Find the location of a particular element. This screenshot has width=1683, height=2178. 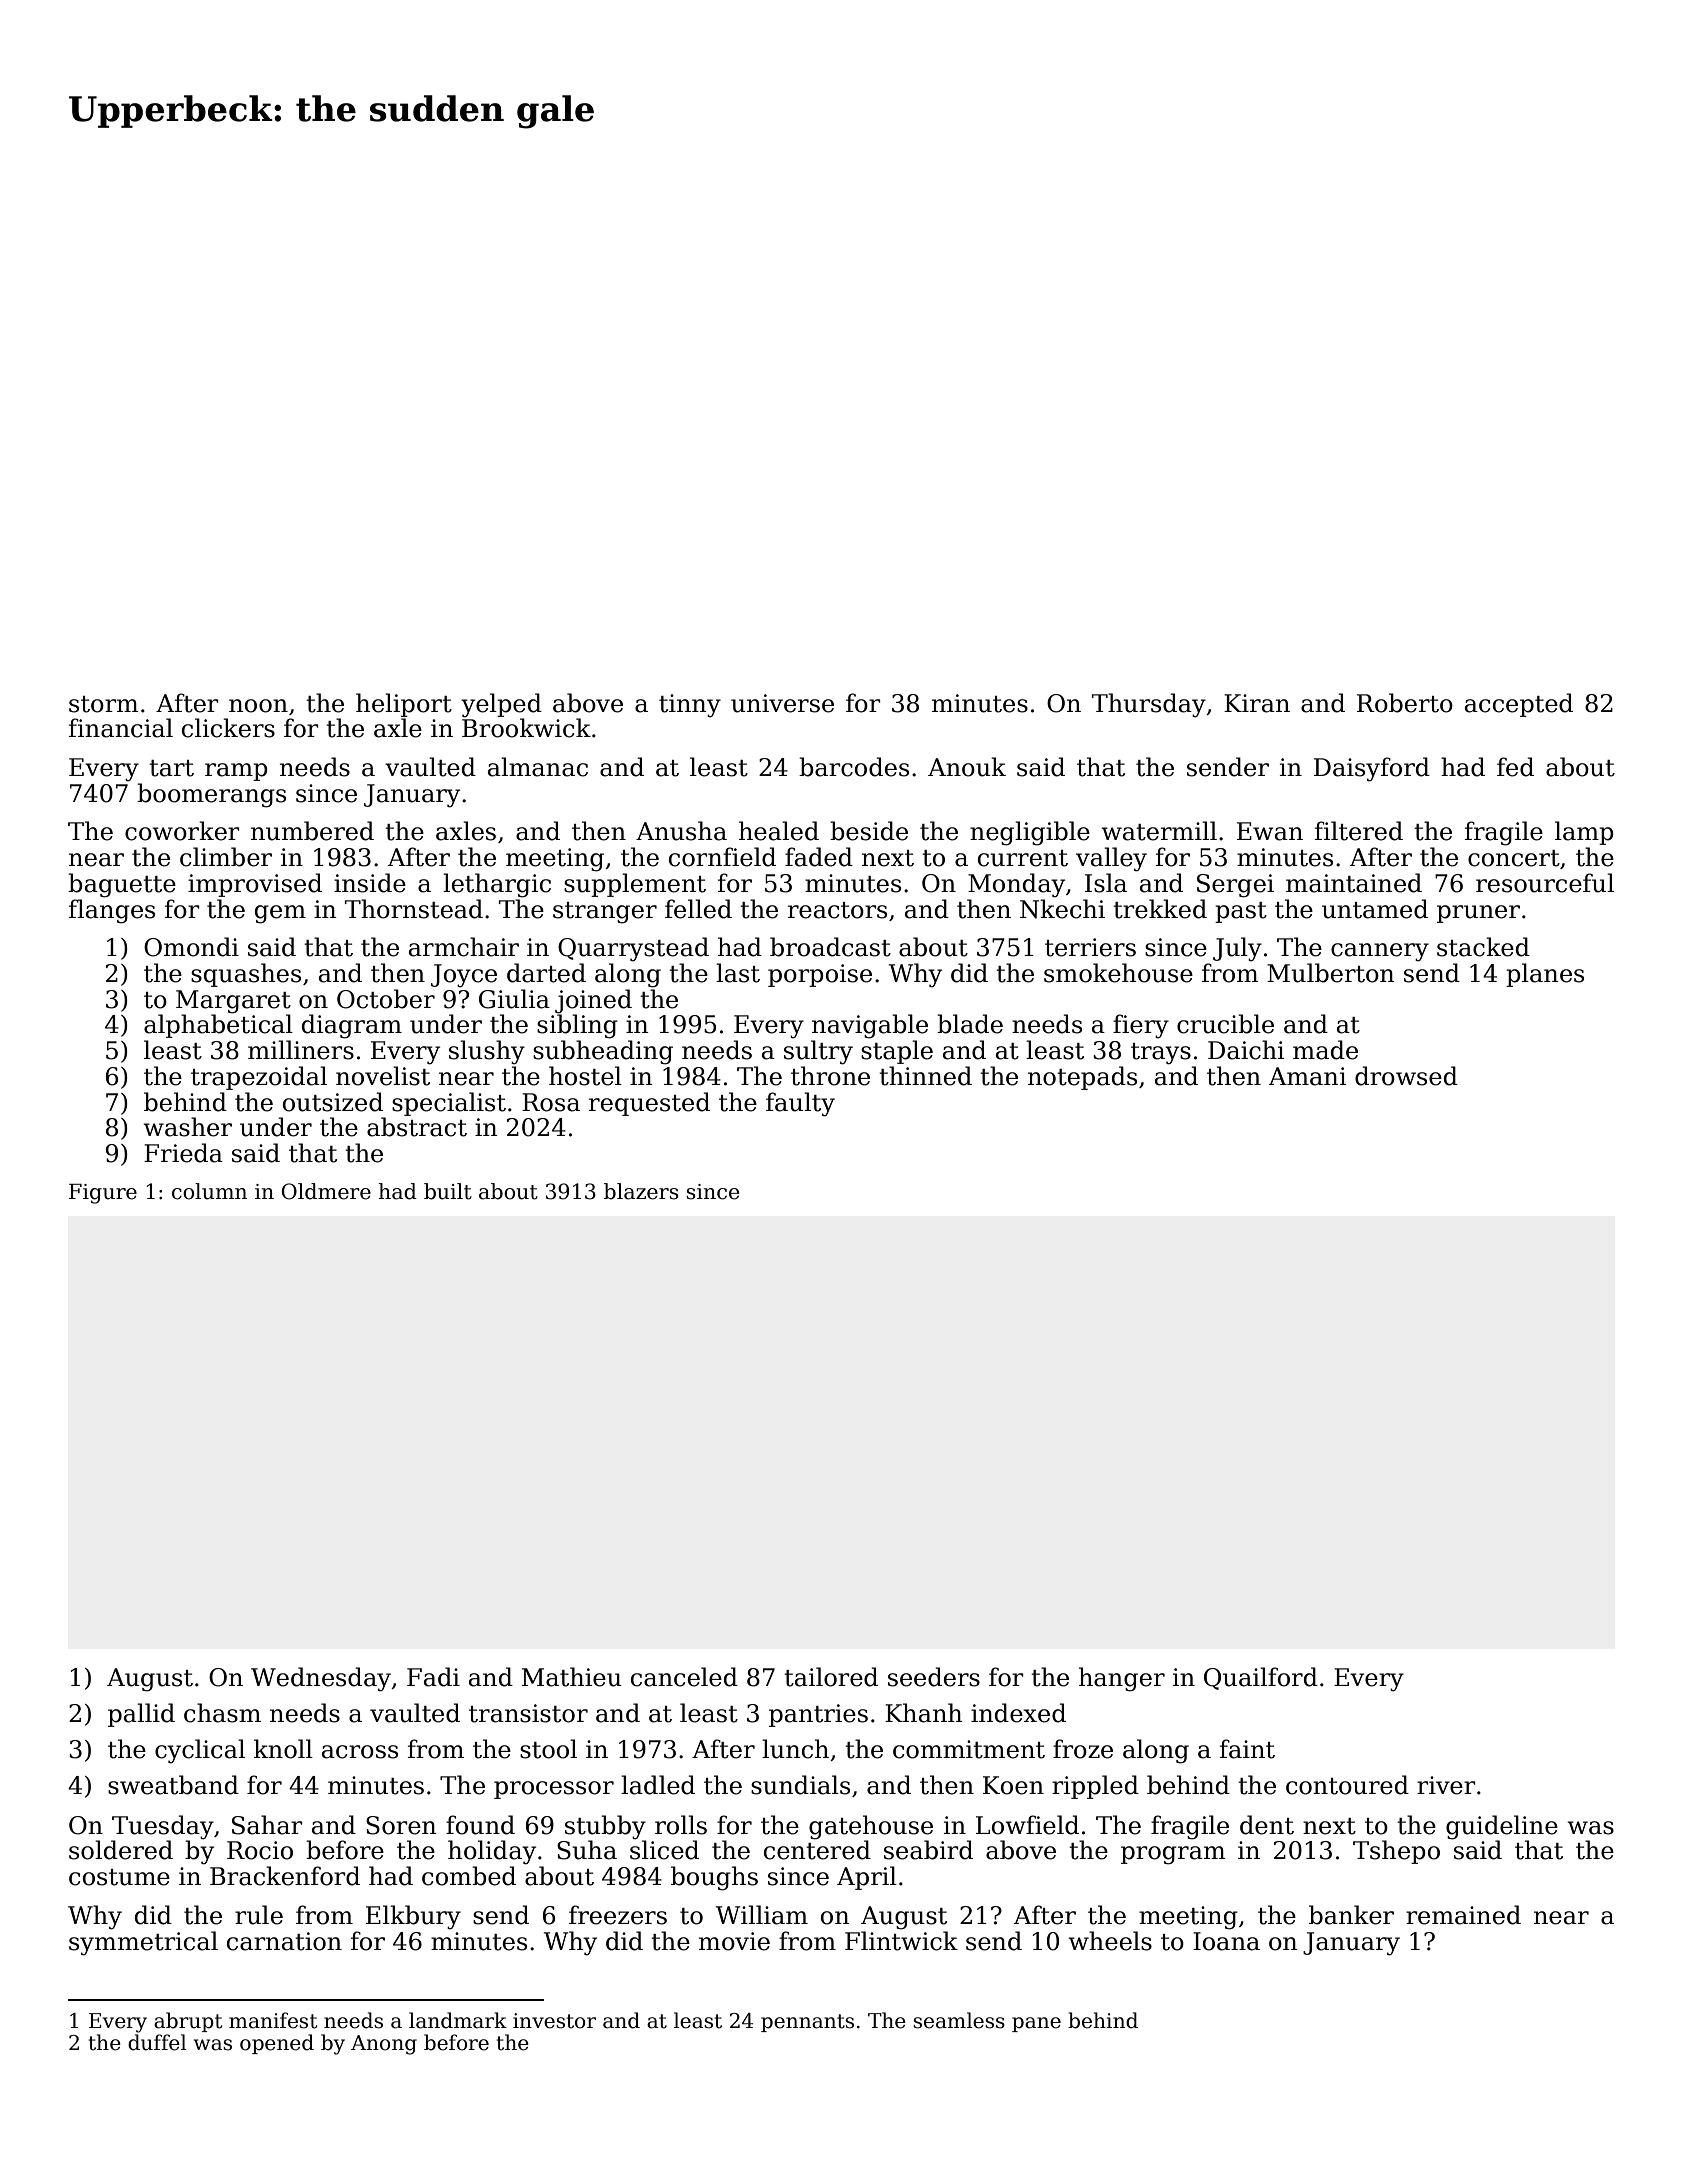

accepted is located at coordinates (1519, 705).
